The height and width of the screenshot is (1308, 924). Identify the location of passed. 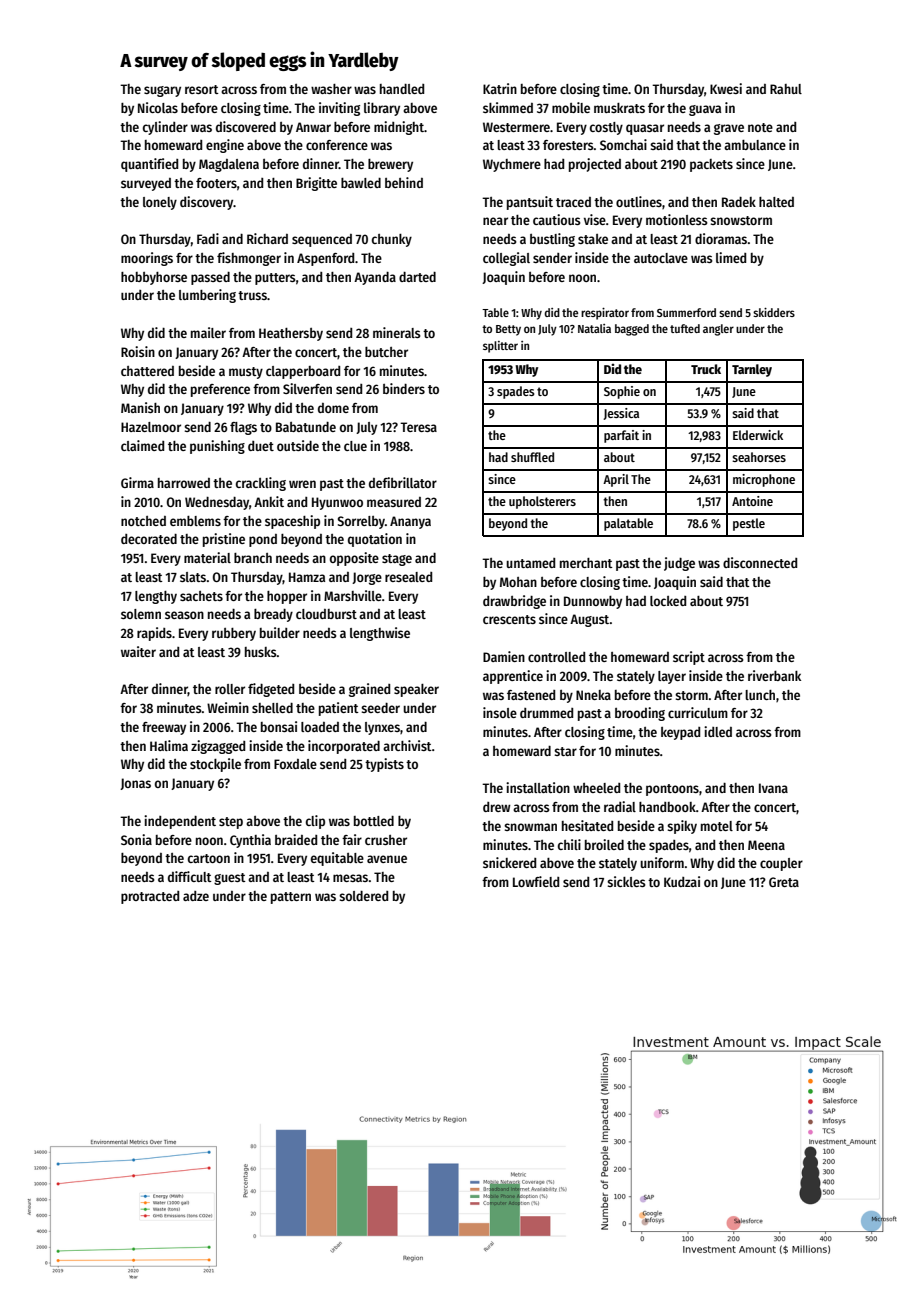
(210, 278).
